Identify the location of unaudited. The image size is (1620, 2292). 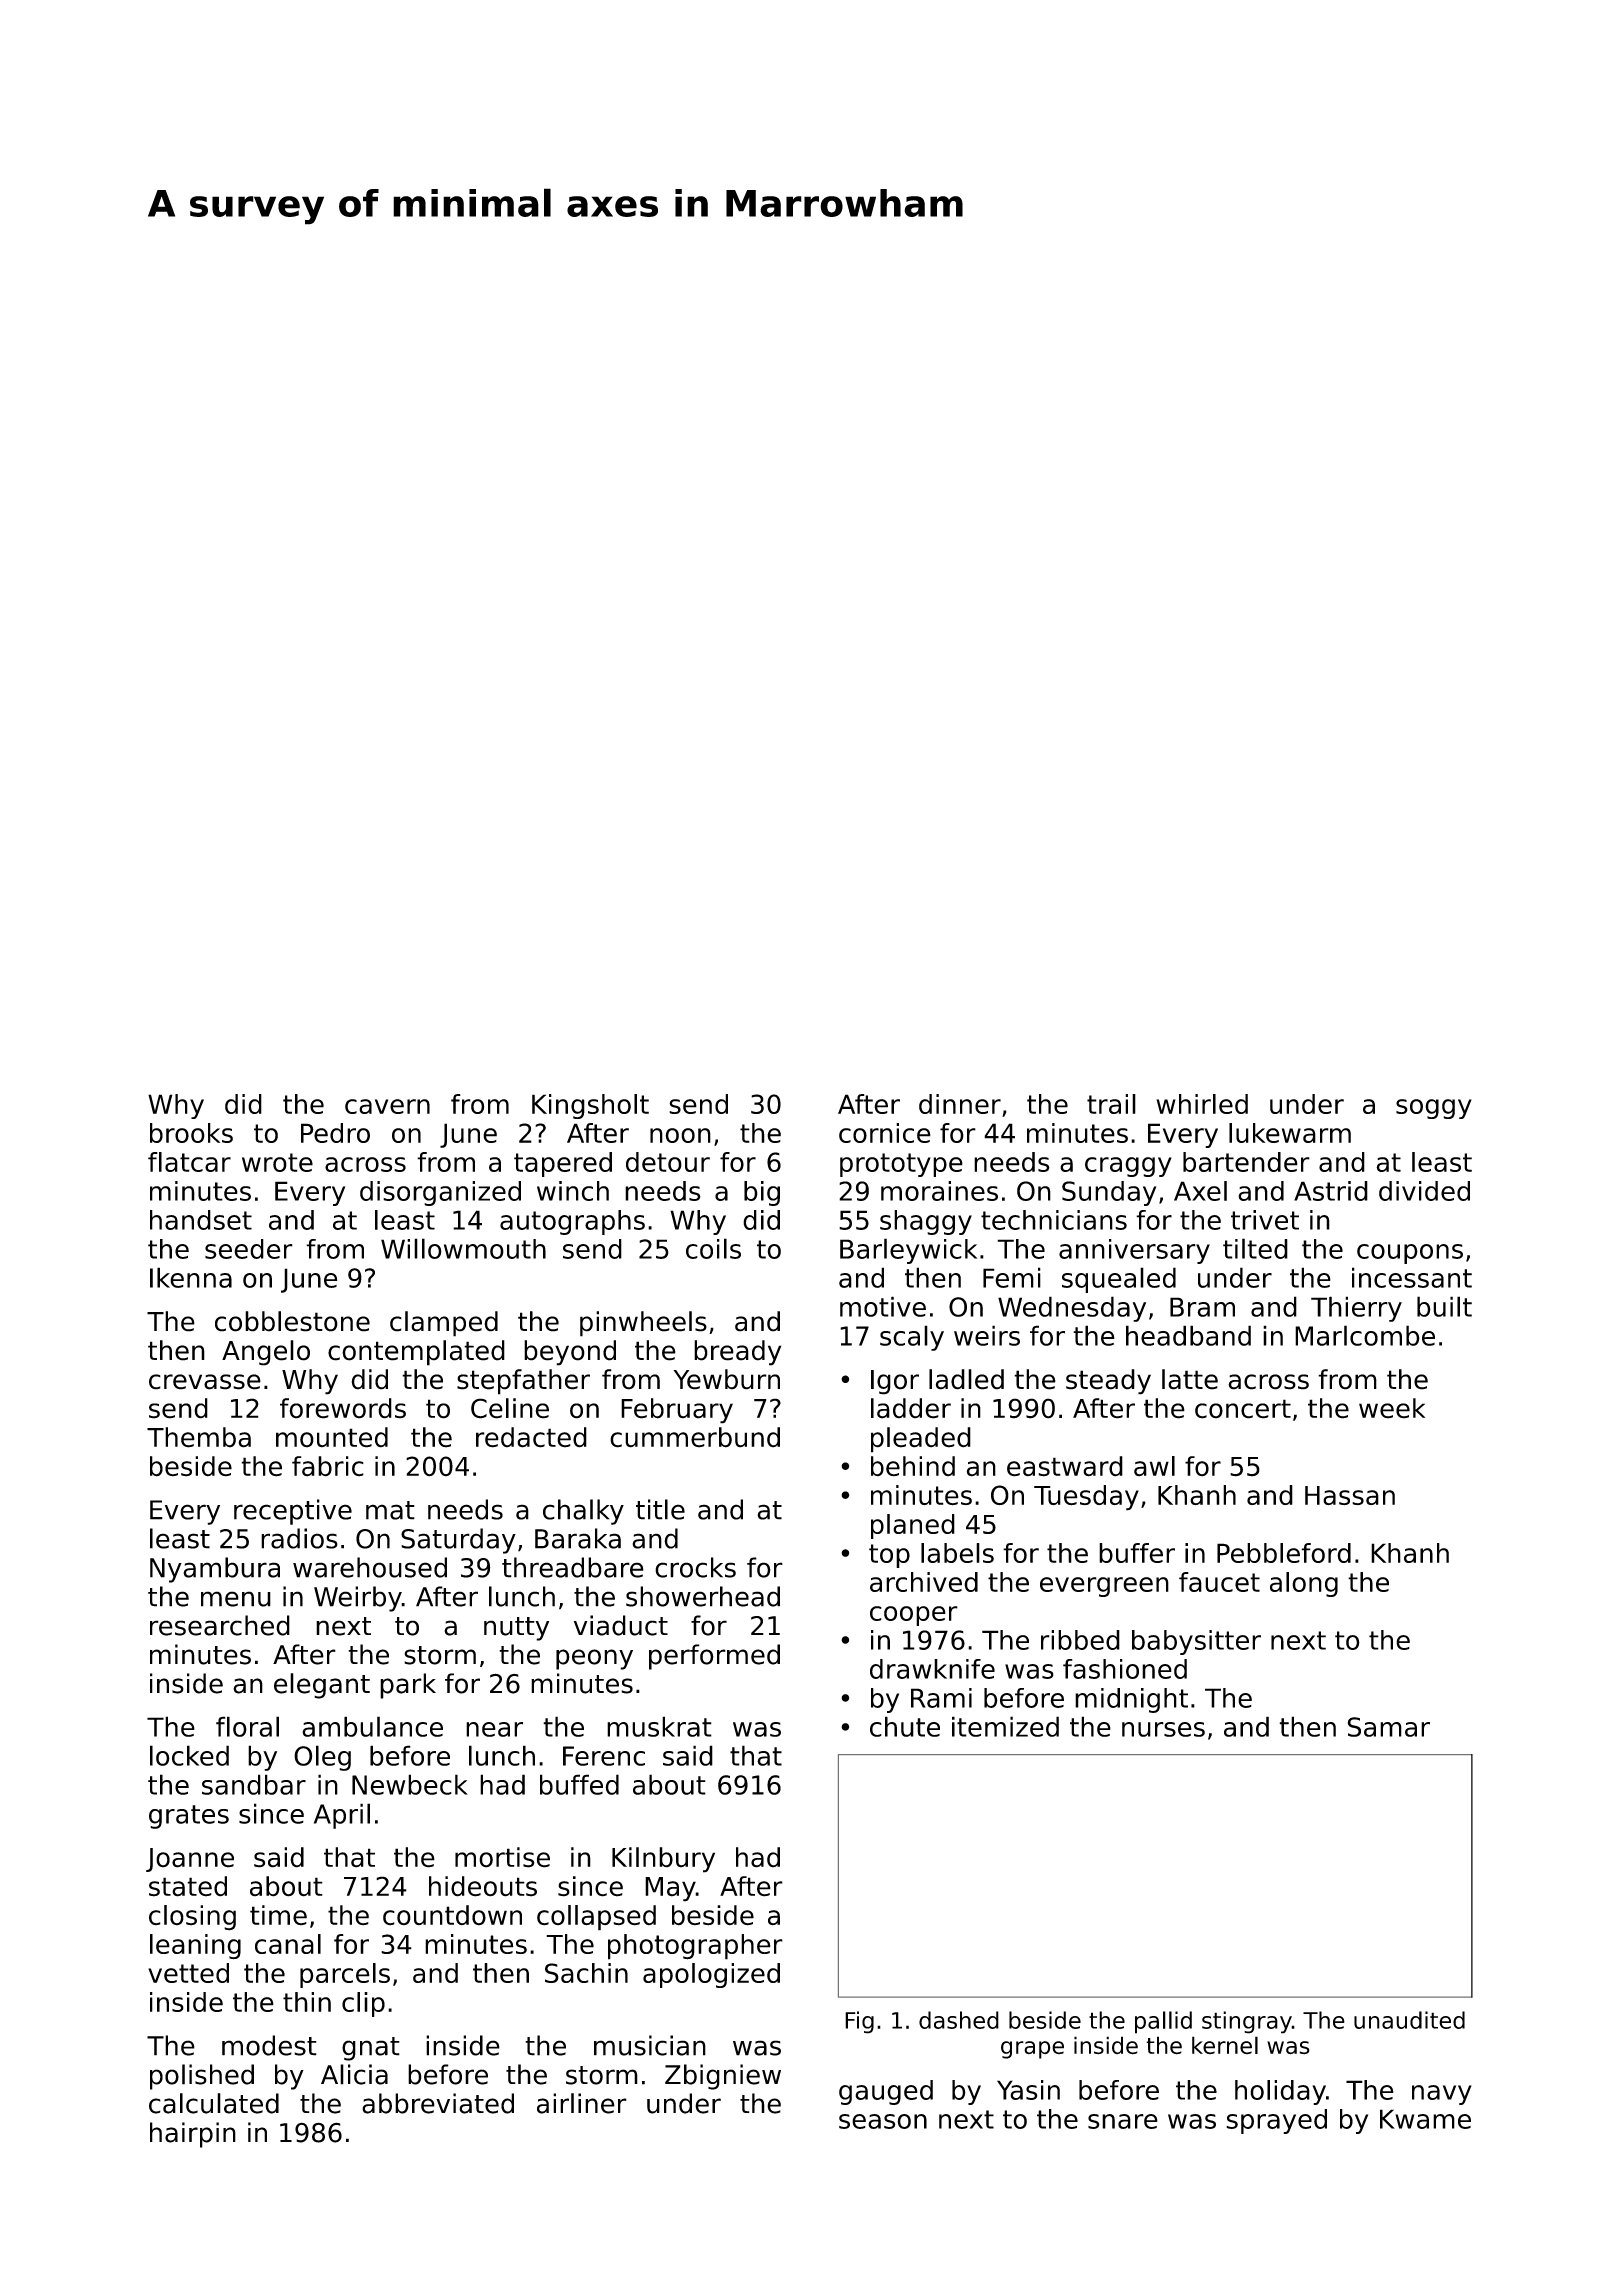
(1409, 2020).
